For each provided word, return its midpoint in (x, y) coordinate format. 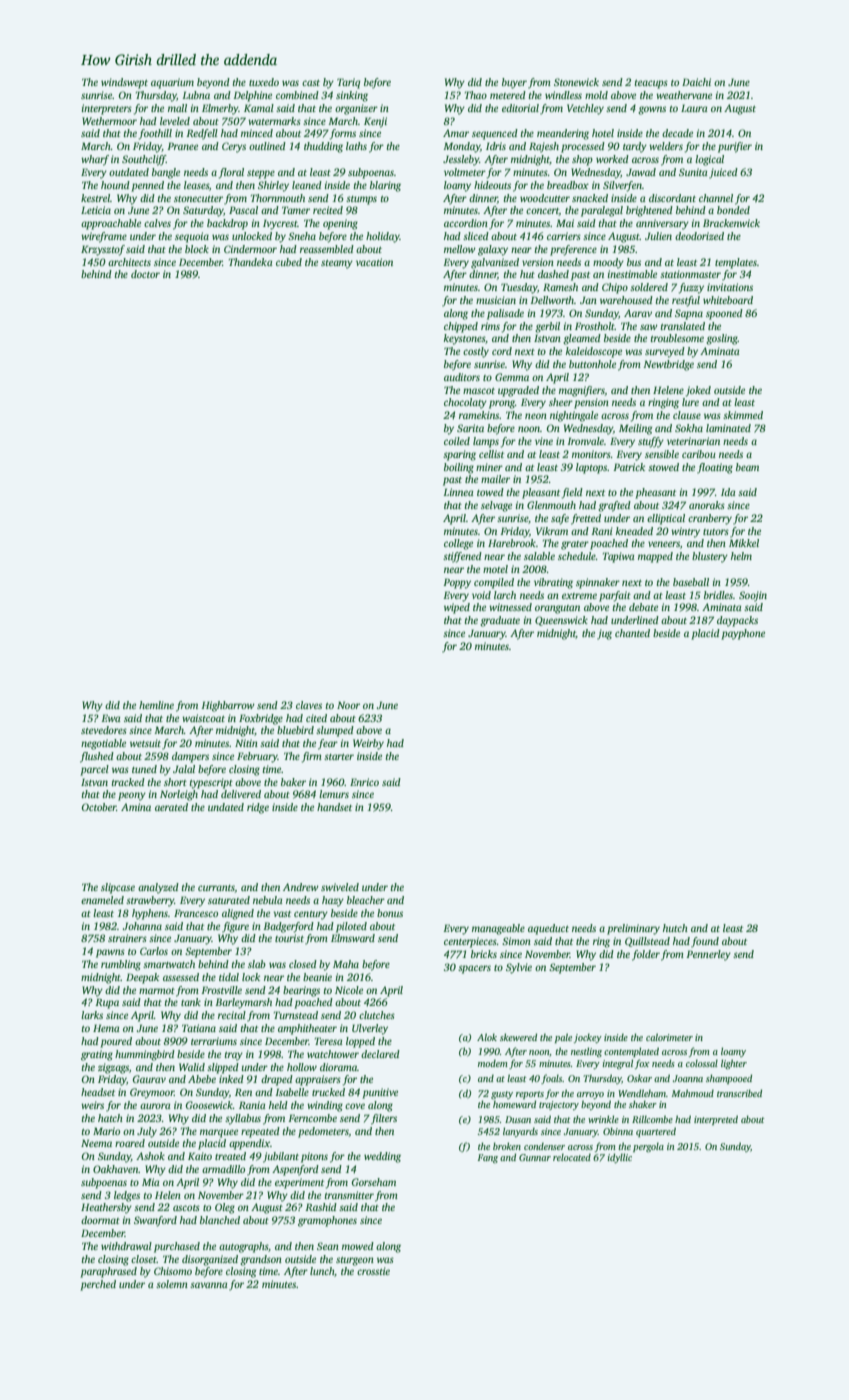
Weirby (368, 744)
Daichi (696, 82)
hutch (675, 928)
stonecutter (198, 199)
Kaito (200, 1156)
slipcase (118, 888)
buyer (514, 83)
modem (493, 1063)
